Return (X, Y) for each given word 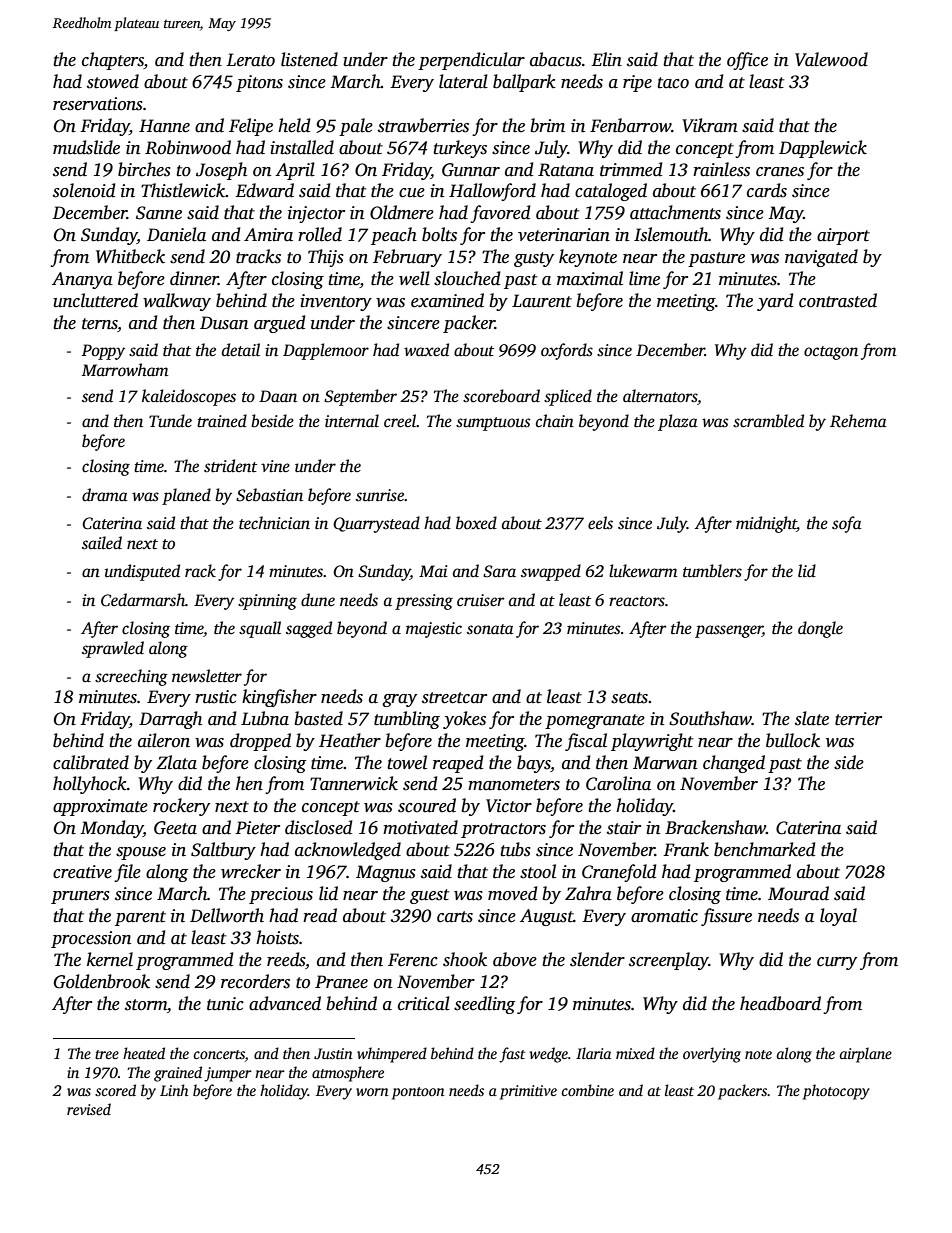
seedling (484, 1005)
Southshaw (710, 718)
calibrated (91, 762)
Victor (509, 806)
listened (309, 59)
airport (843, 236)
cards (767, 190)
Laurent (542, 301)
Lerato (250, 60)
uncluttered (95, 300)
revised (89, 1109)
